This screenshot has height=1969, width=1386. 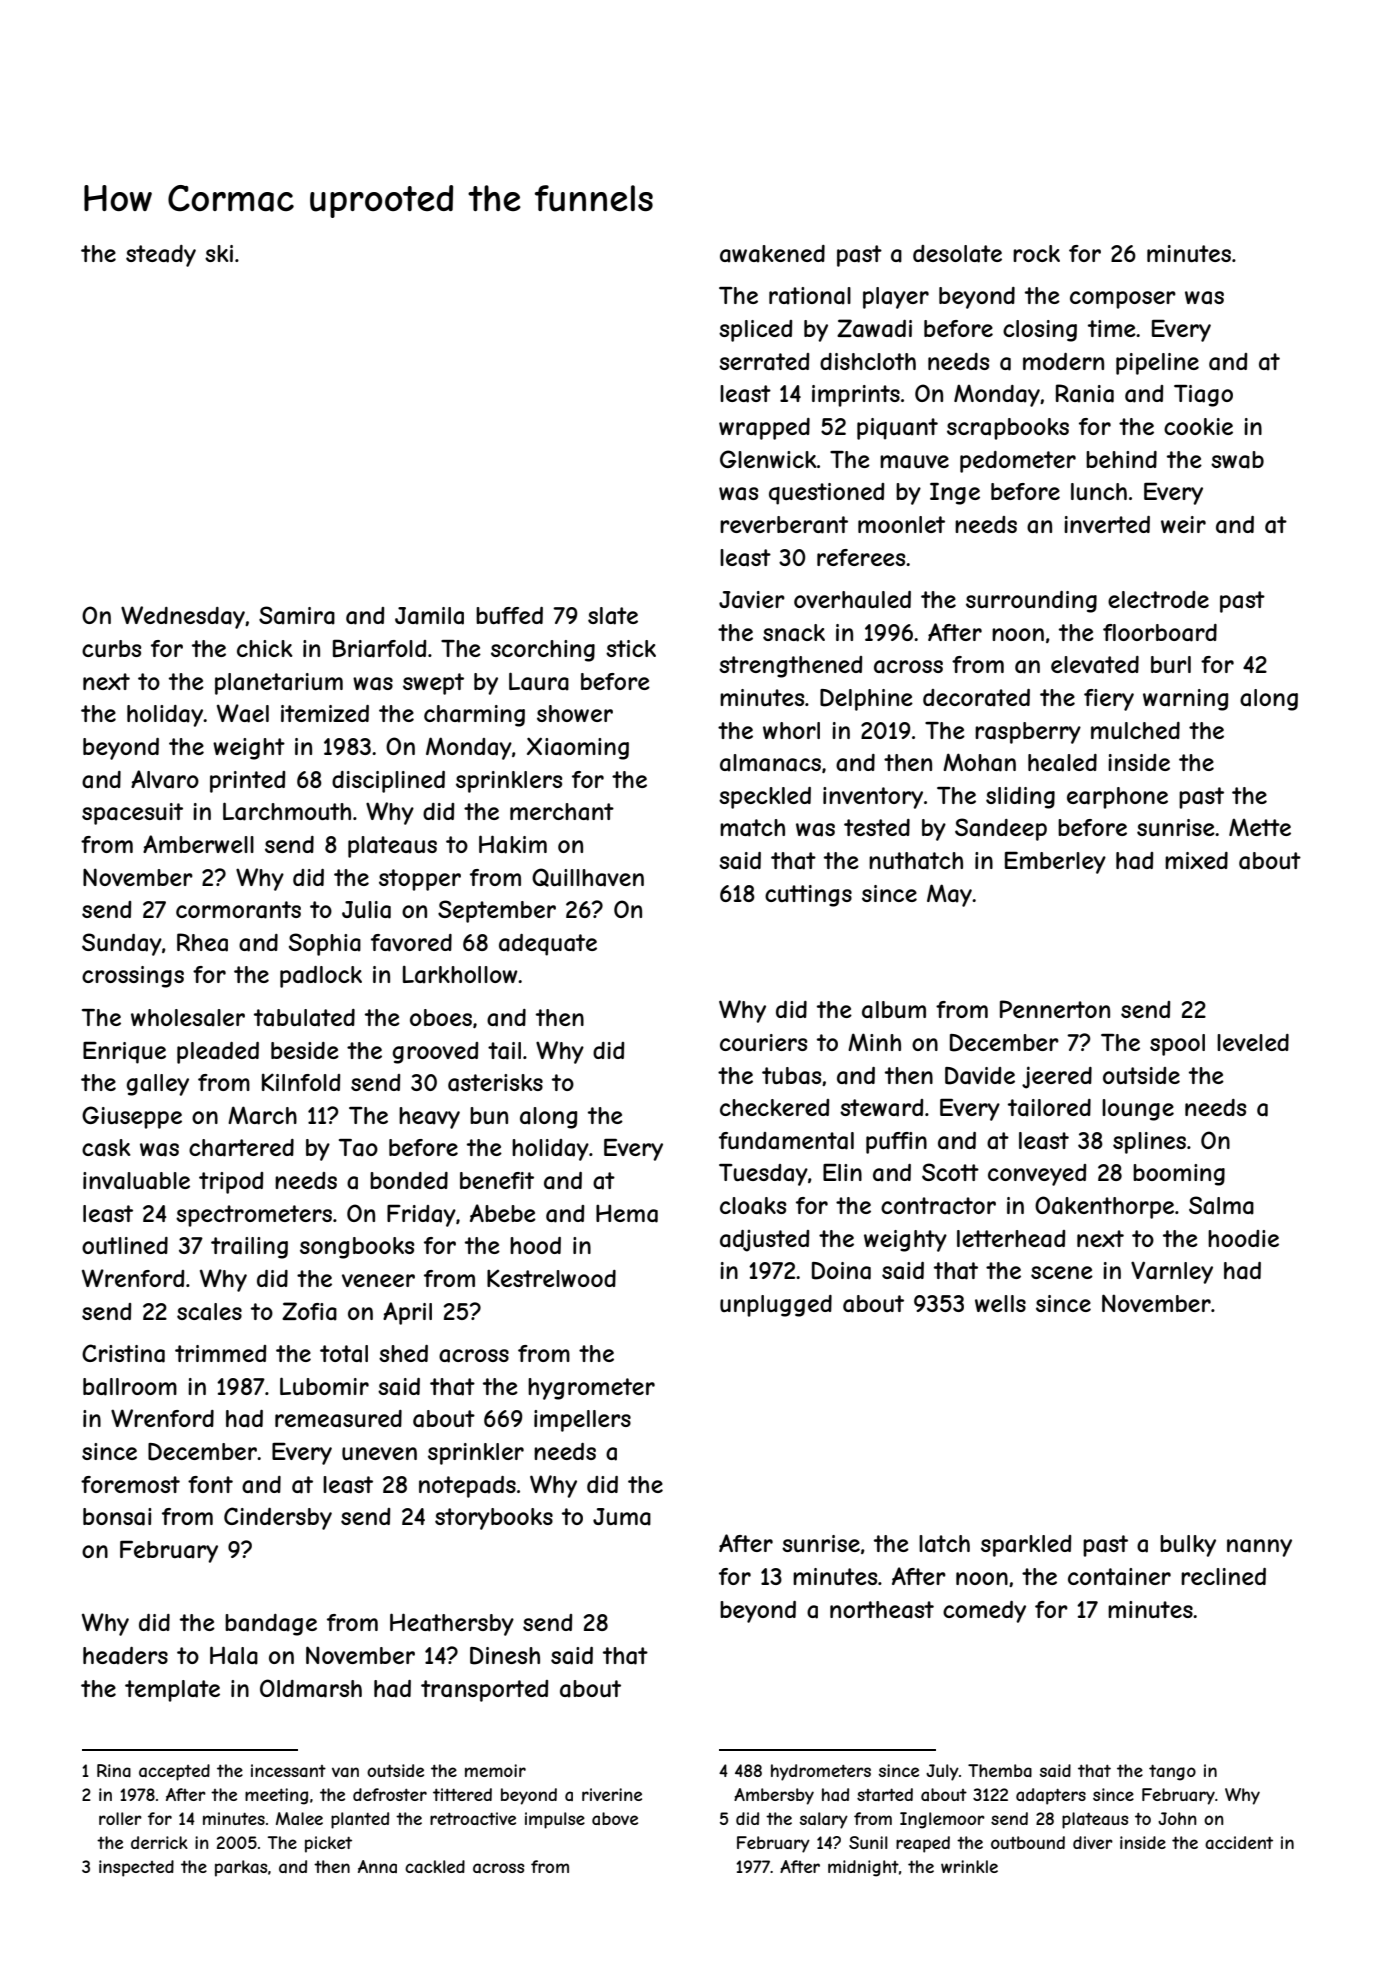 I want to click on steady, so click(x=161, y=256).
